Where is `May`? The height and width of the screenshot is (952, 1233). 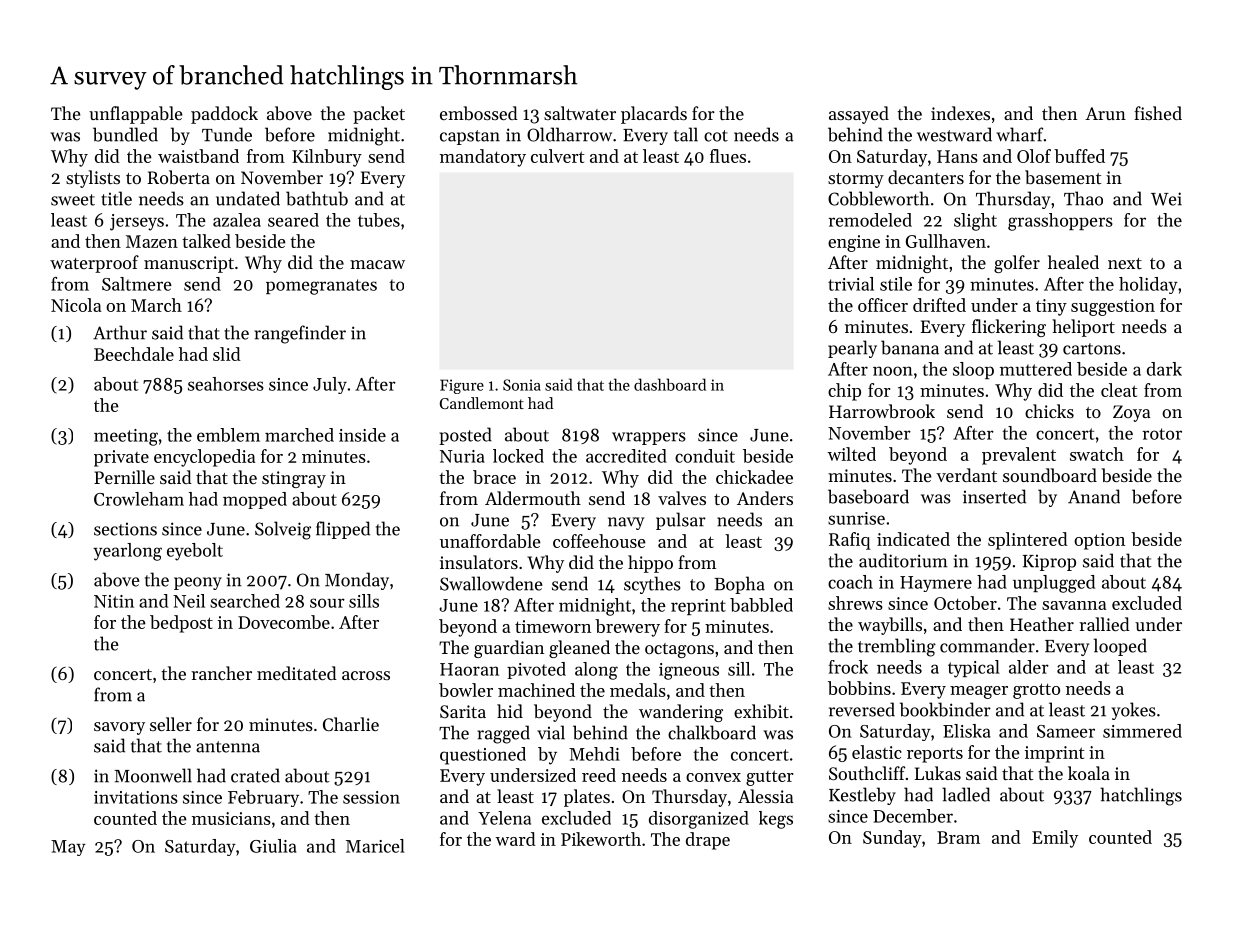
May is located at coordinates (68, 848).
